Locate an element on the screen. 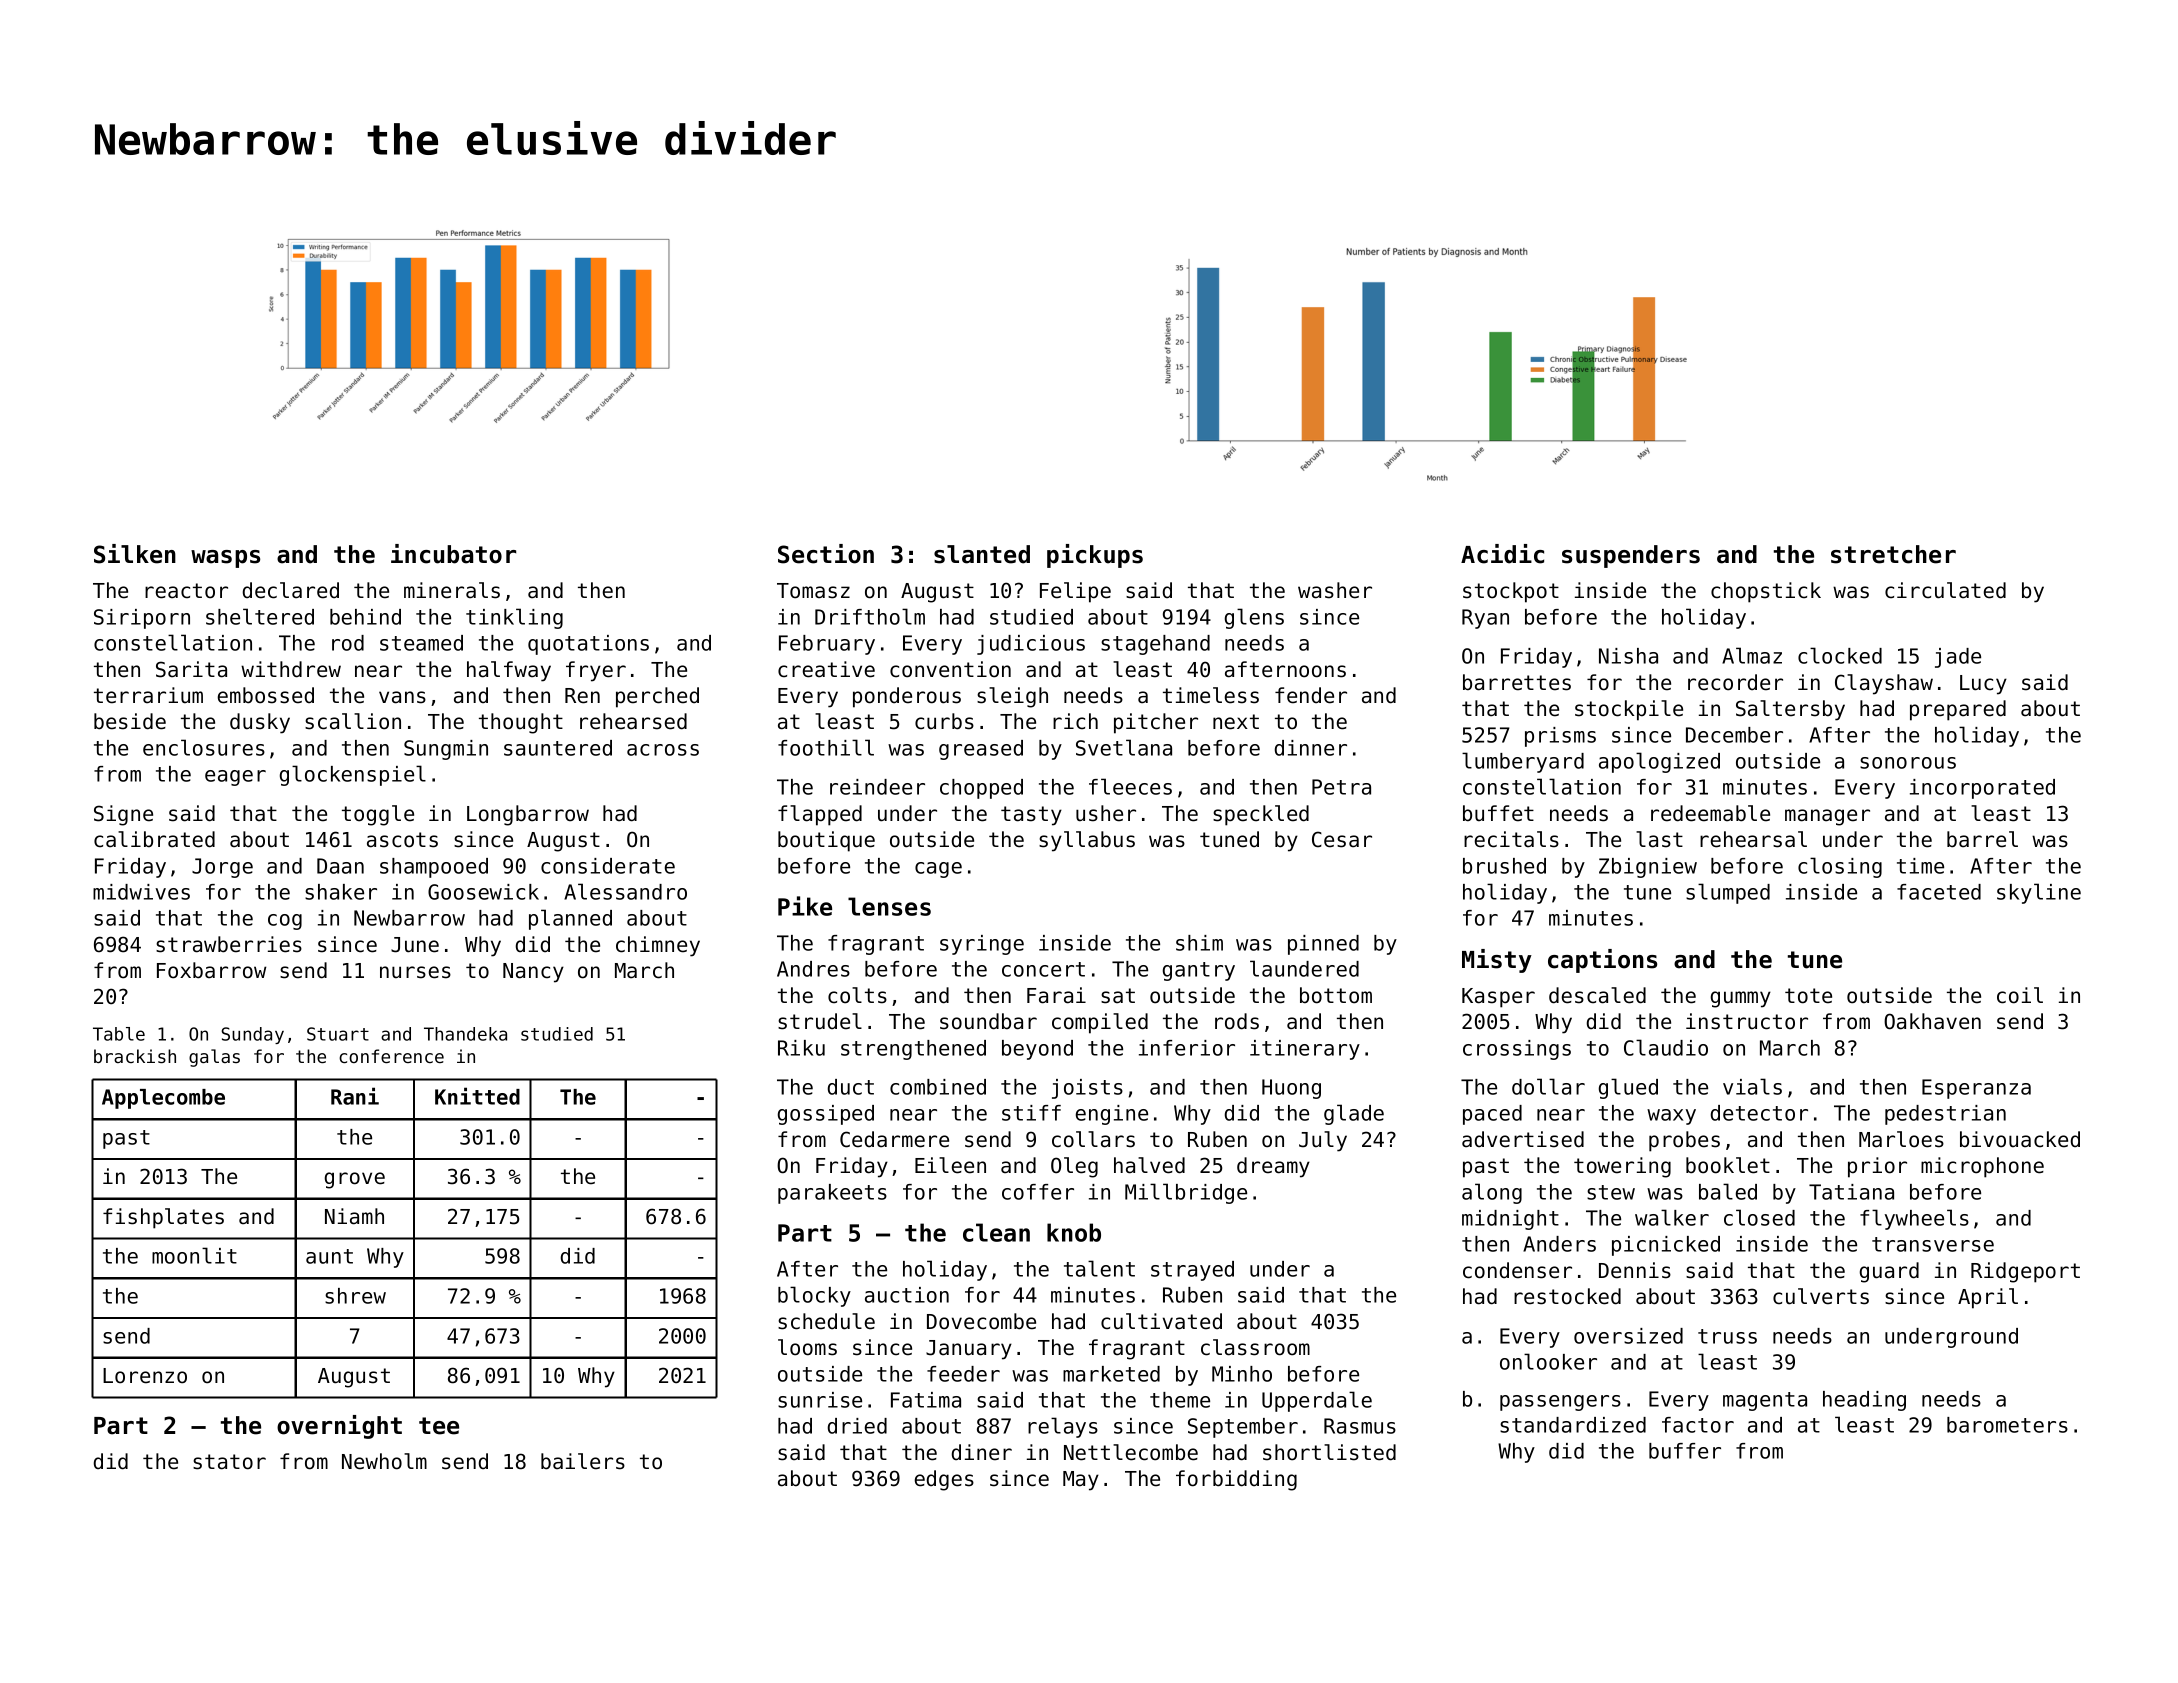 This screenshot has width=2178, height=1683. stretcher is located at coordinates (1893, 554).
